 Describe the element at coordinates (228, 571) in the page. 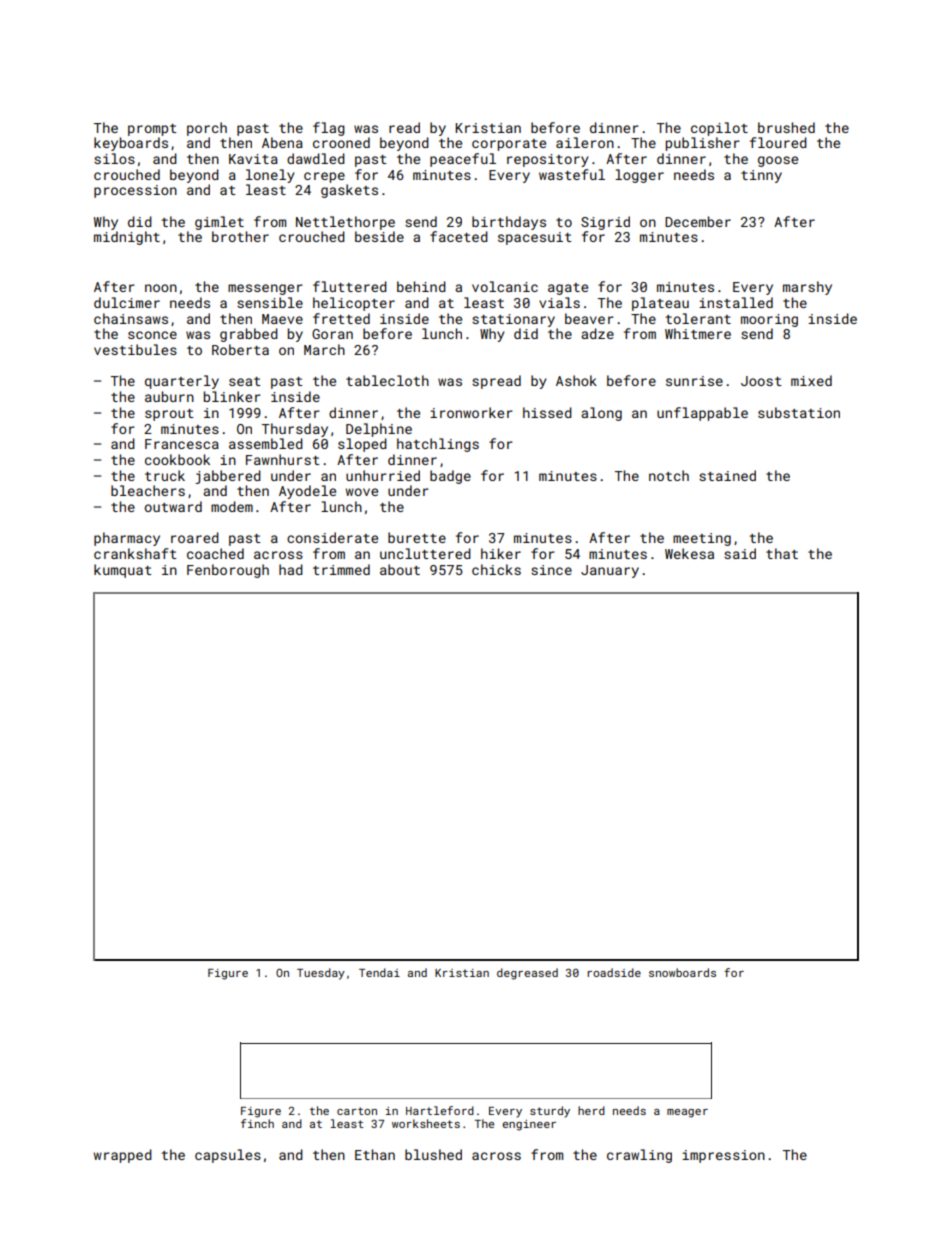

I see `Fenborough` at that location.
